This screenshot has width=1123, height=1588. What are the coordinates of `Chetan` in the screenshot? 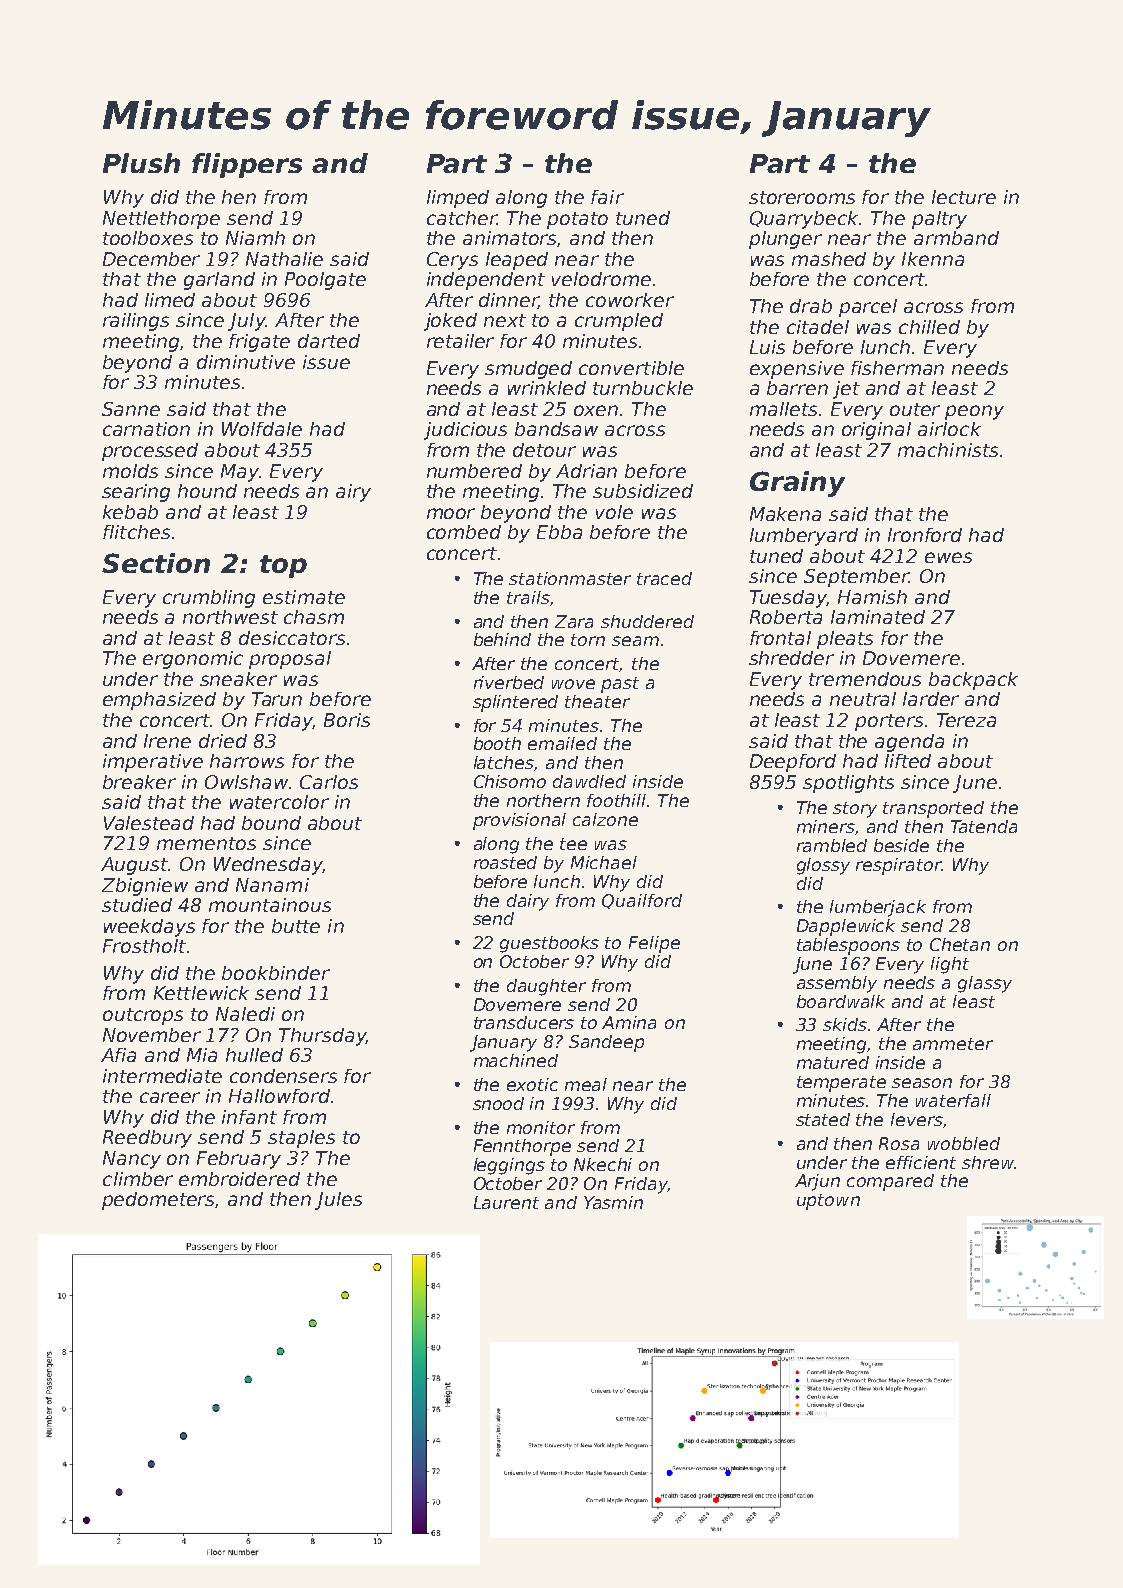 It's located at (960, 944).
